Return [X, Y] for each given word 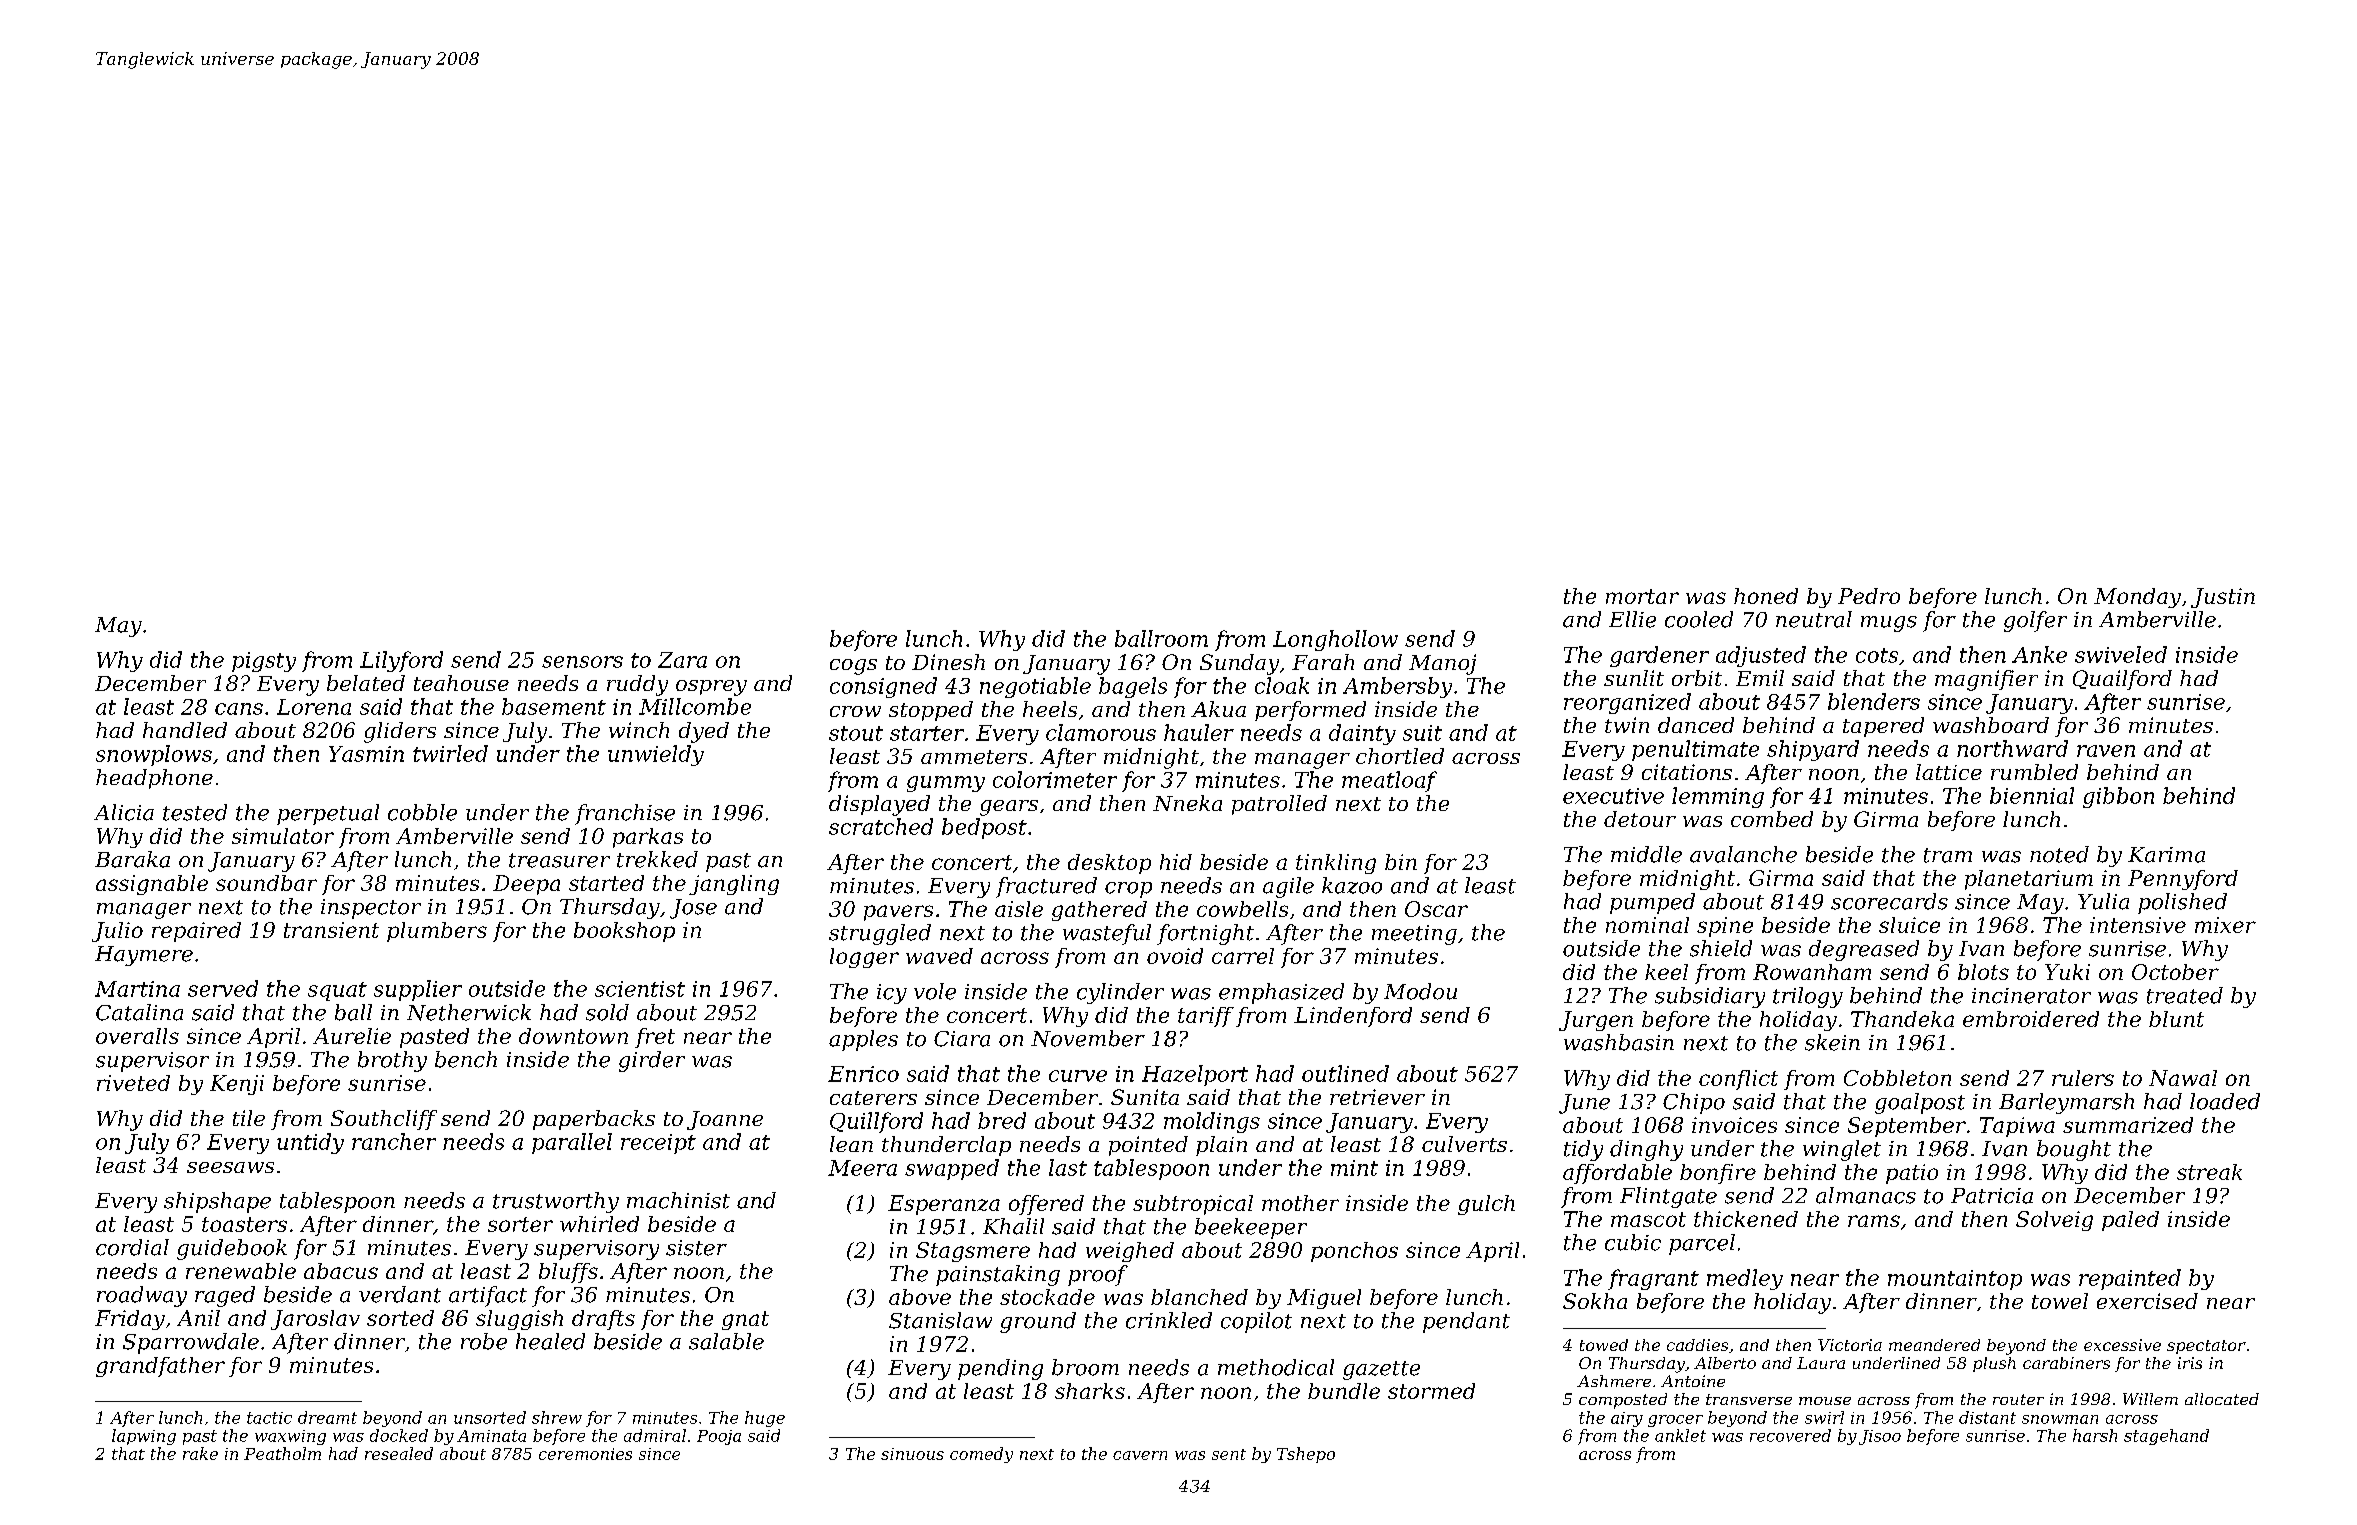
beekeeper [1251, 1228]
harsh [2095, 1435]
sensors [582, 662]
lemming [1718, 797]
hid [1176, 862]
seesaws [230, 1167]
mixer [2225, 925]
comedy [981, 1455]
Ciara [962, 1039]
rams [1874, 1221]
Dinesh [948, 662]
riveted [133, 1083]
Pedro [1869, 596]
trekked [657, 859]
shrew [557, 1417]
